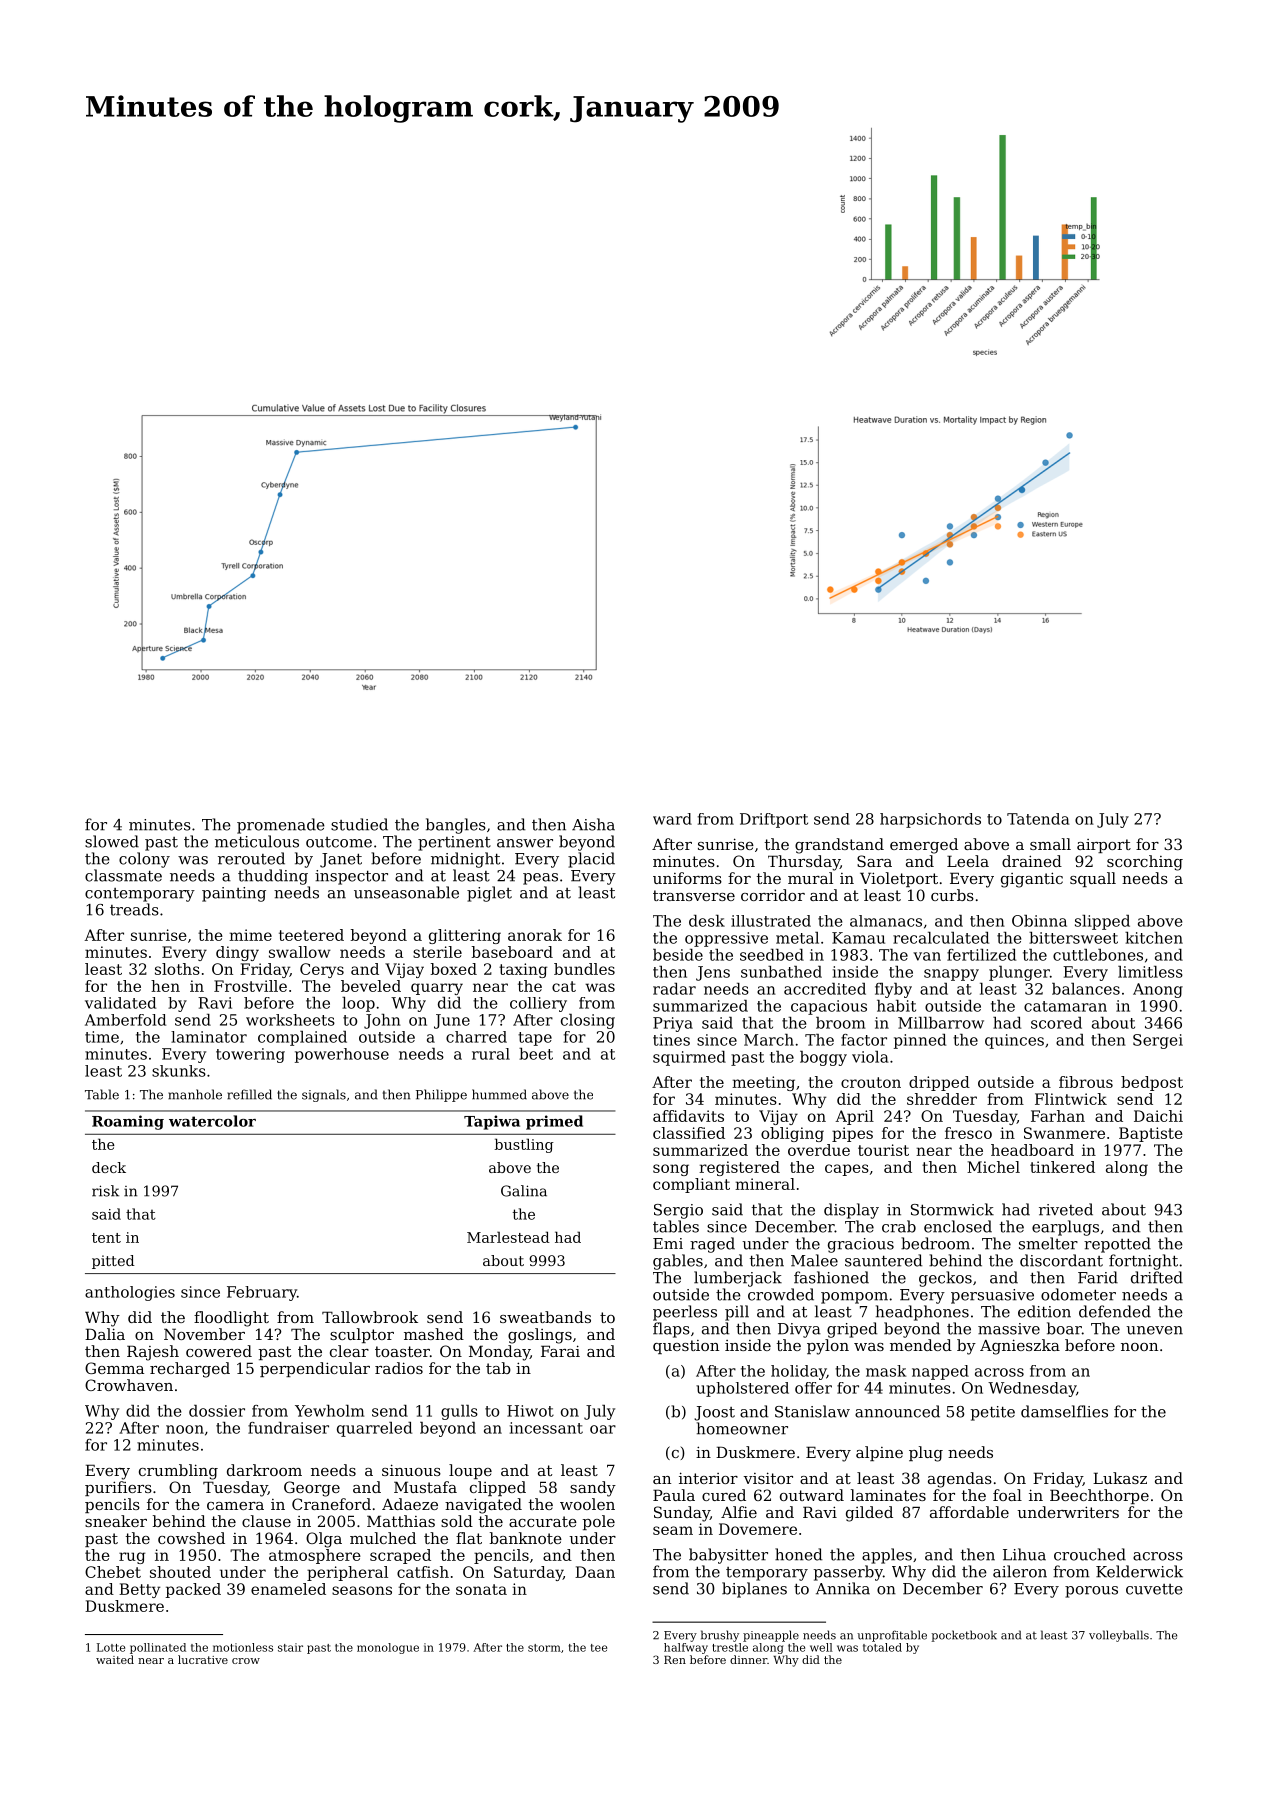 The width and height of the image is (1268, 1793). Describe the element at coordinates (123, 875) in the image. I see `classmate` at that location.
